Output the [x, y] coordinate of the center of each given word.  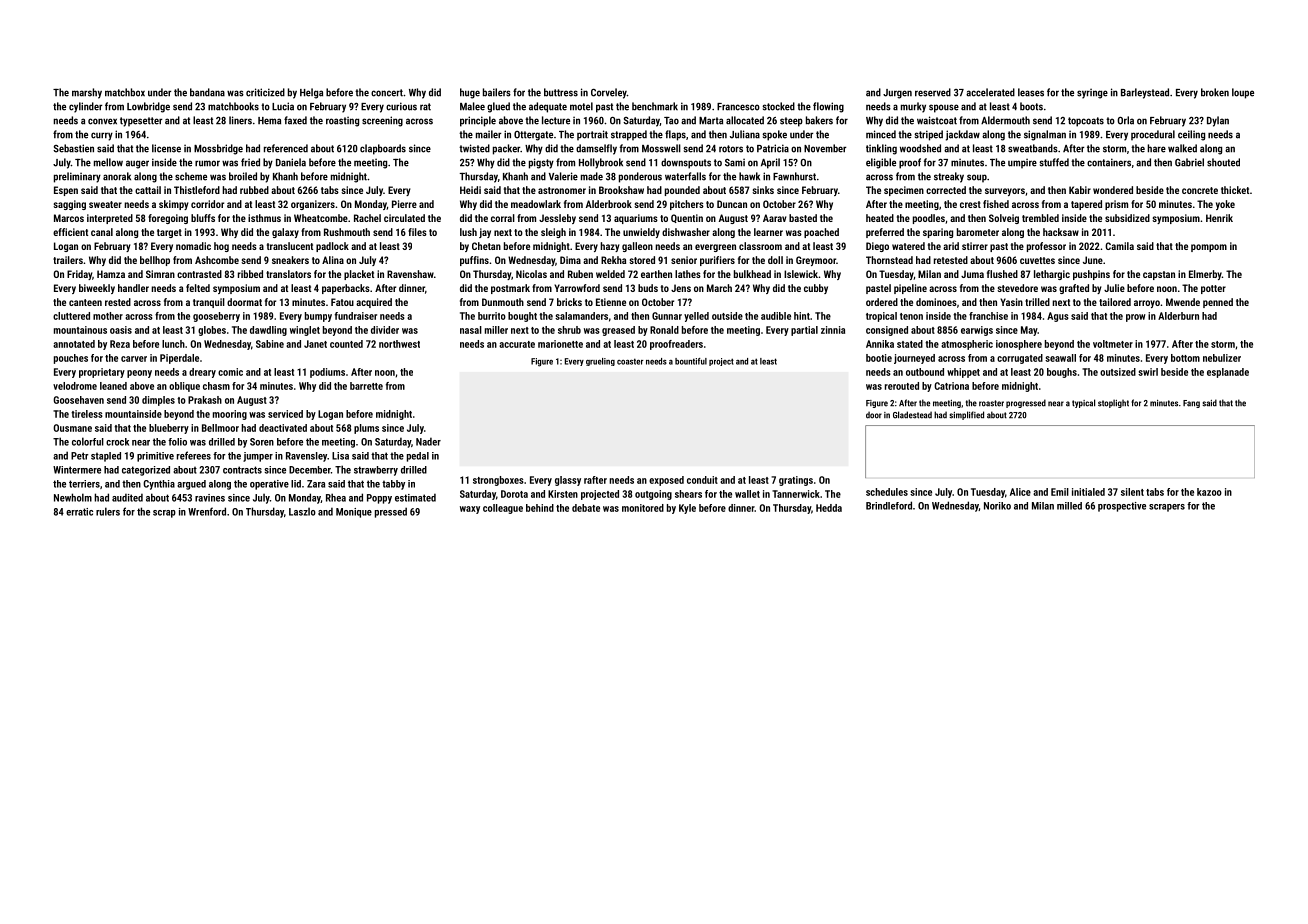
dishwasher [686, 232]
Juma [972, 274]
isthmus [264, 218]
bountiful [691, 361]
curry [102, 136]
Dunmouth [503, 302]
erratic [79, 512]
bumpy [318, 317]
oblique [184, 387]
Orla [1125, 120]
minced [881, 134]
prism [1116, 205]
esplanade [1228, 373]
